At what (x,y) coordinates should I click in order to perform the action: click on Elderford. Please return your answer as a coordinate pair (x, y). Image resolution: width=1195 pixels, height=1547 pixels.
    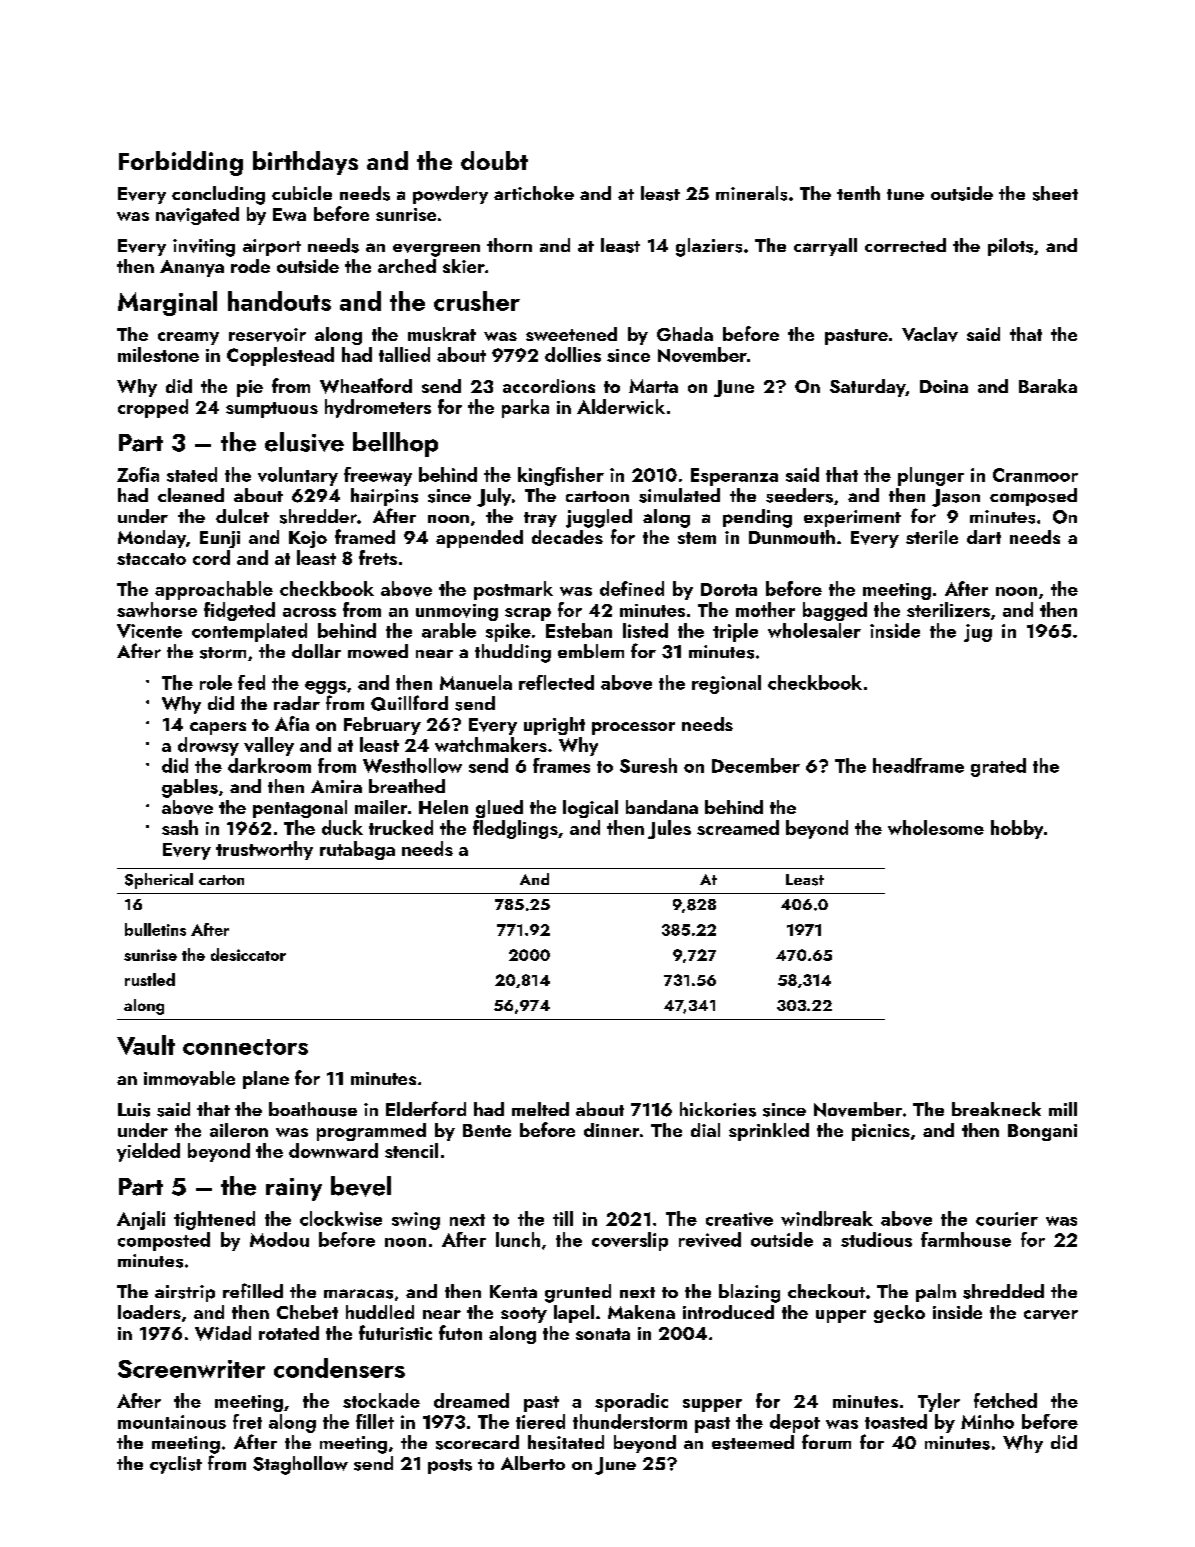
    Looking at the image, I should click on (426, 1108).
